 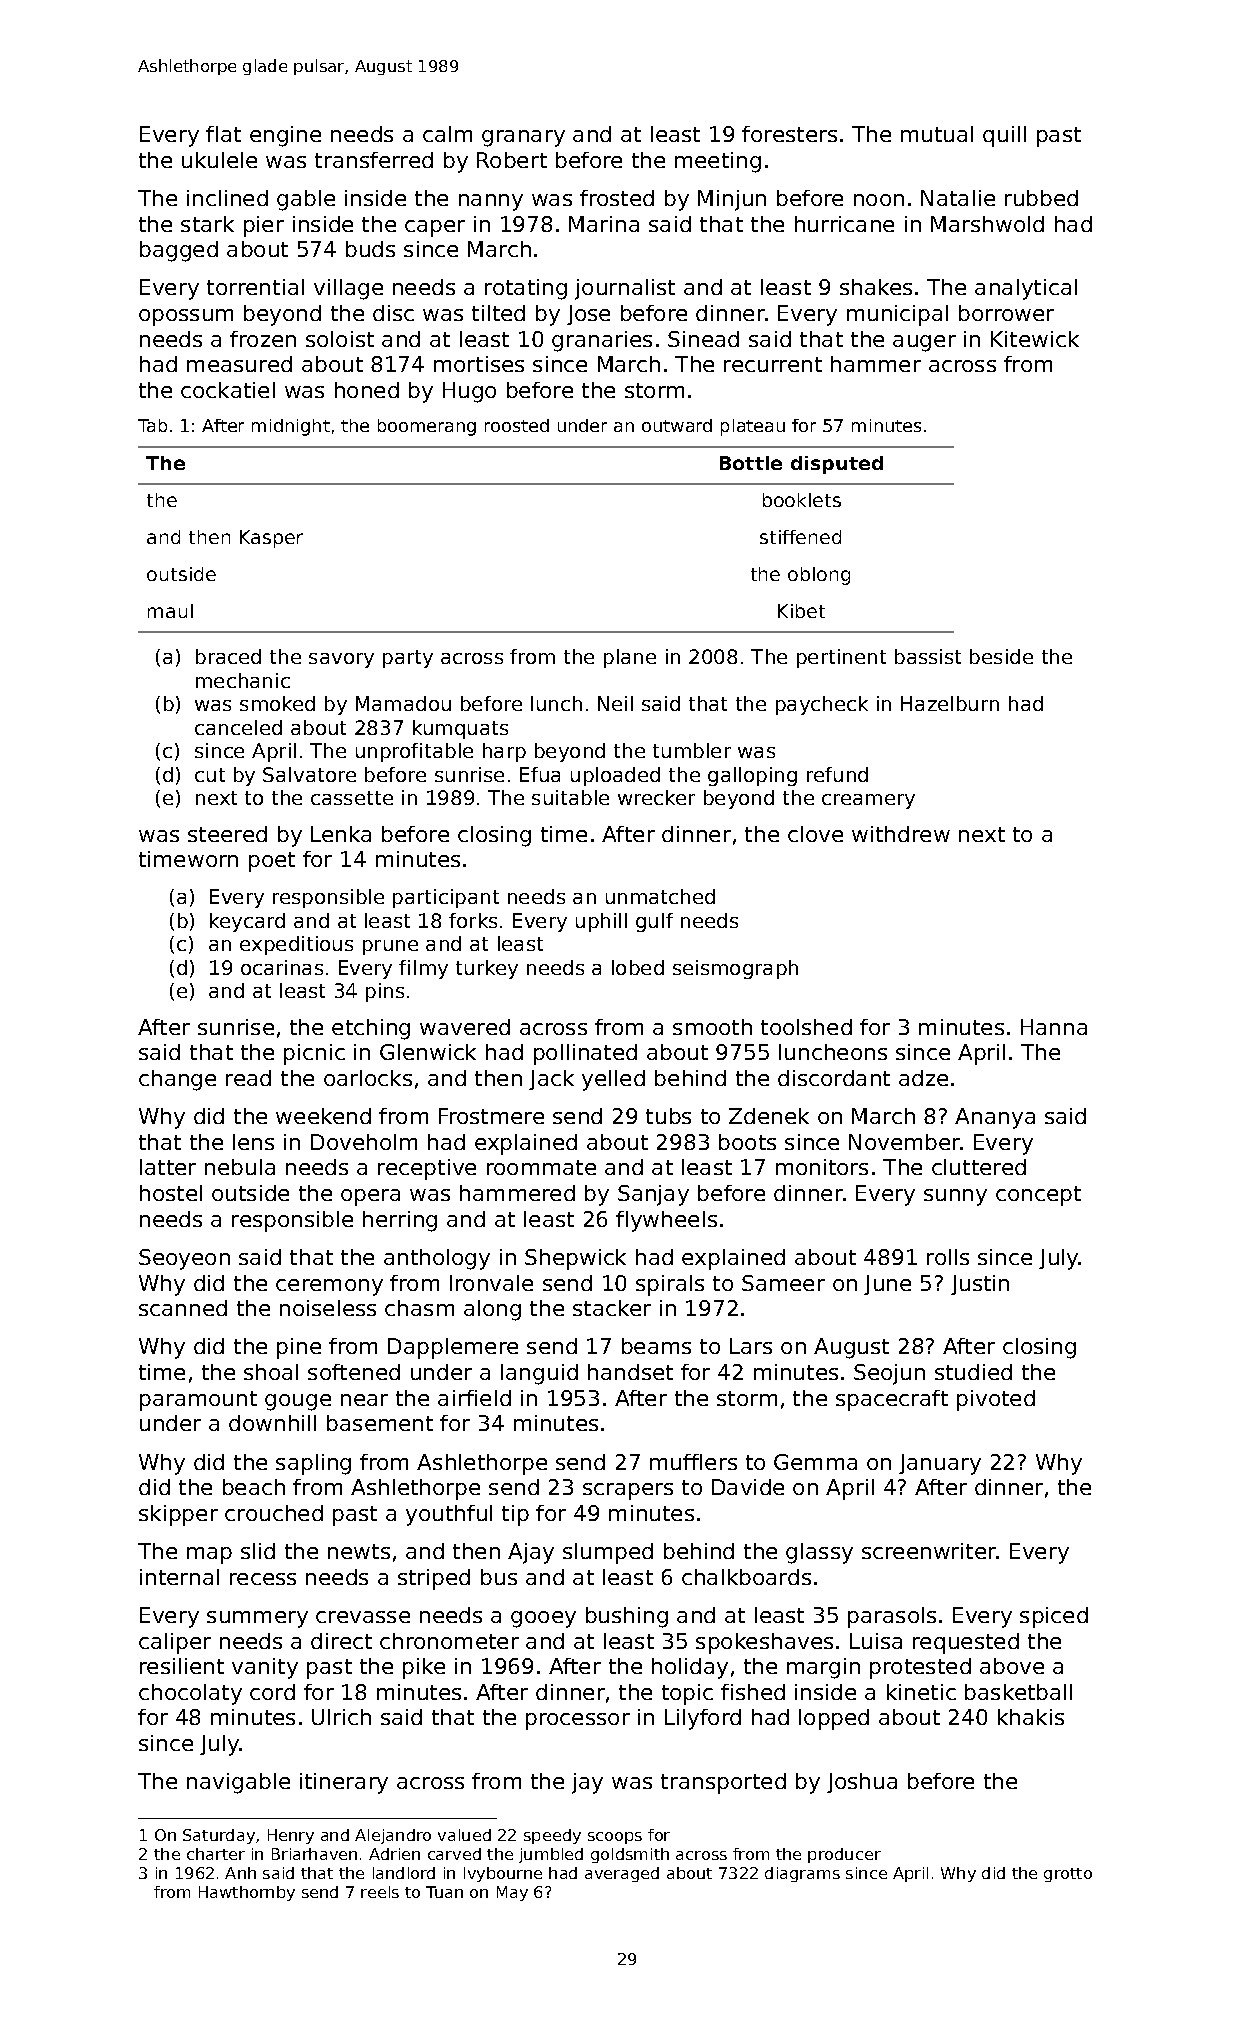 What do you see at coordinates (819, 1553) in the screenshot?
I see `glassy` at bounding box center [819, 1553].
